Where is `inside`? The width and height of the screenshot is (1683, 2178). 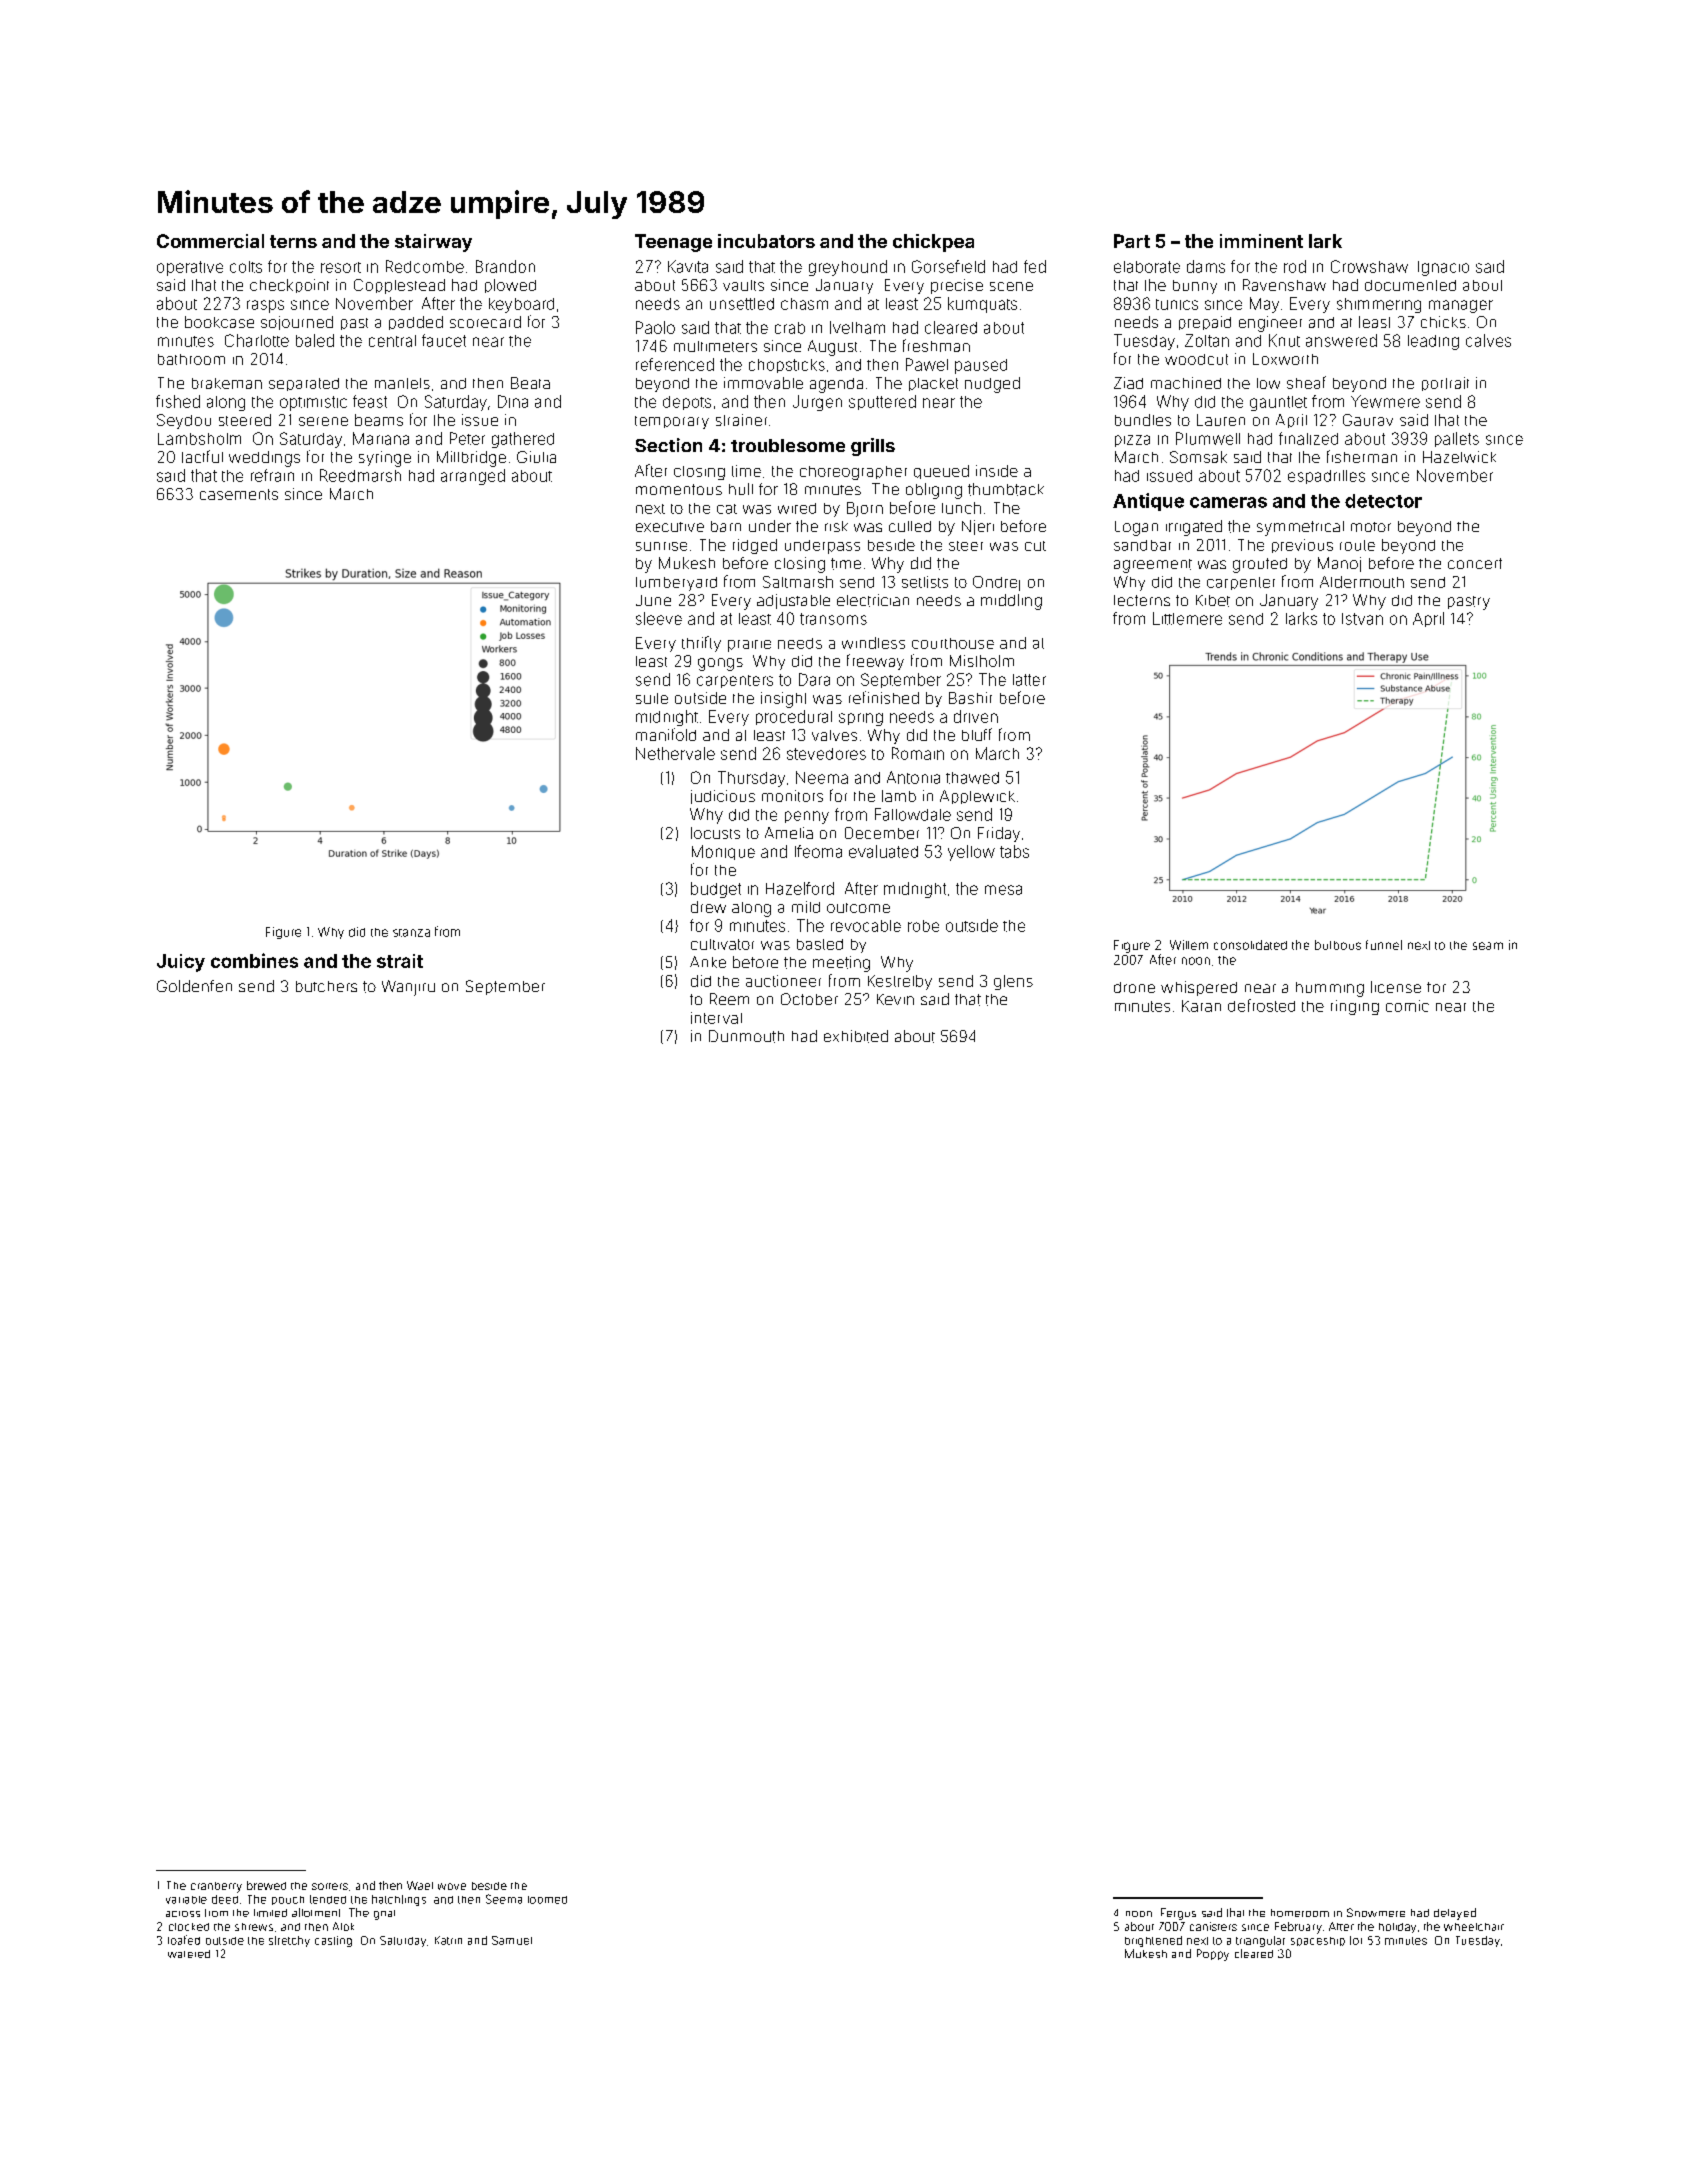 inside is located at coordinates (997, 471).
